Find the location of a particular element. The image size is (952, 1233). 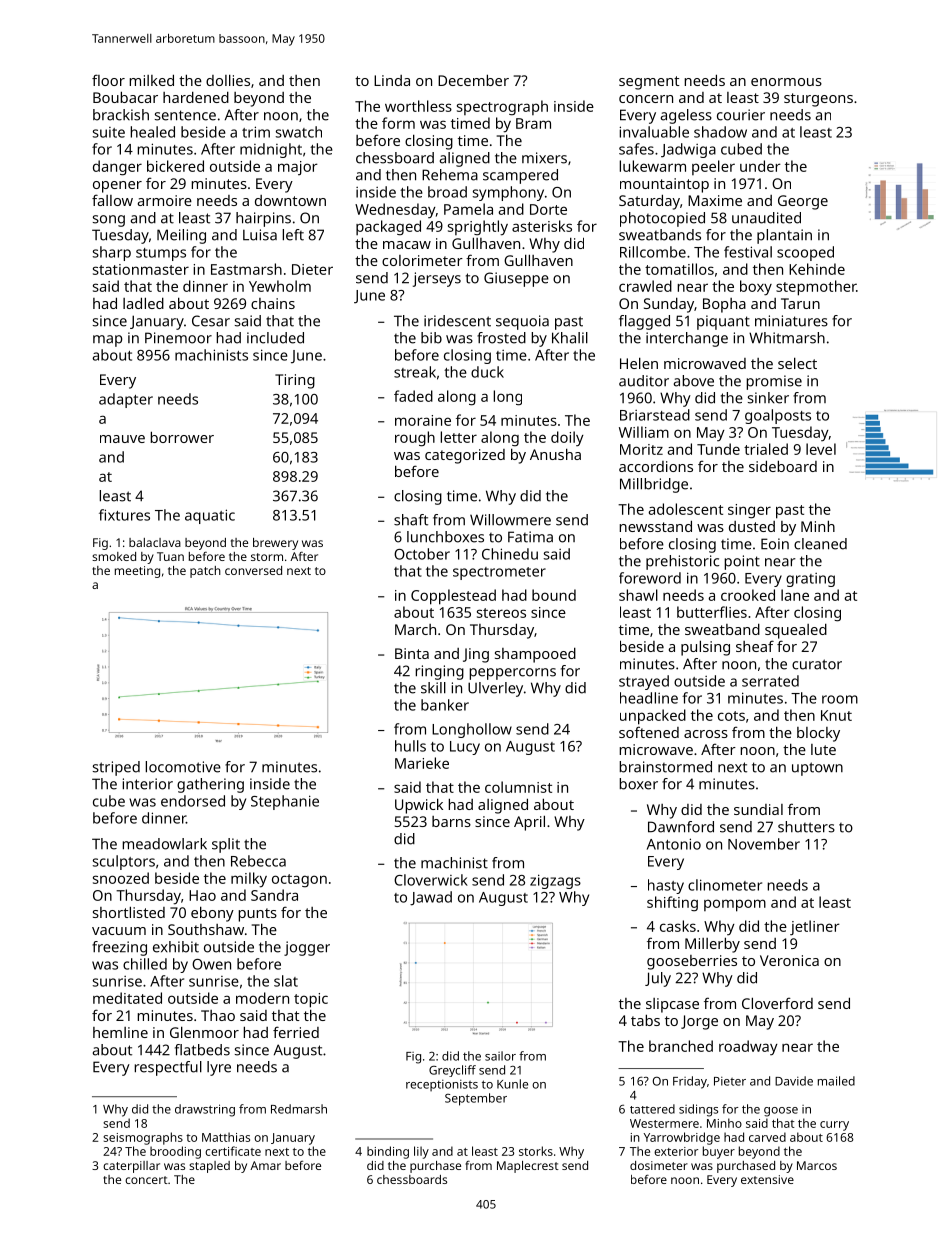

Antonio is located at coordinates (674, 844).
